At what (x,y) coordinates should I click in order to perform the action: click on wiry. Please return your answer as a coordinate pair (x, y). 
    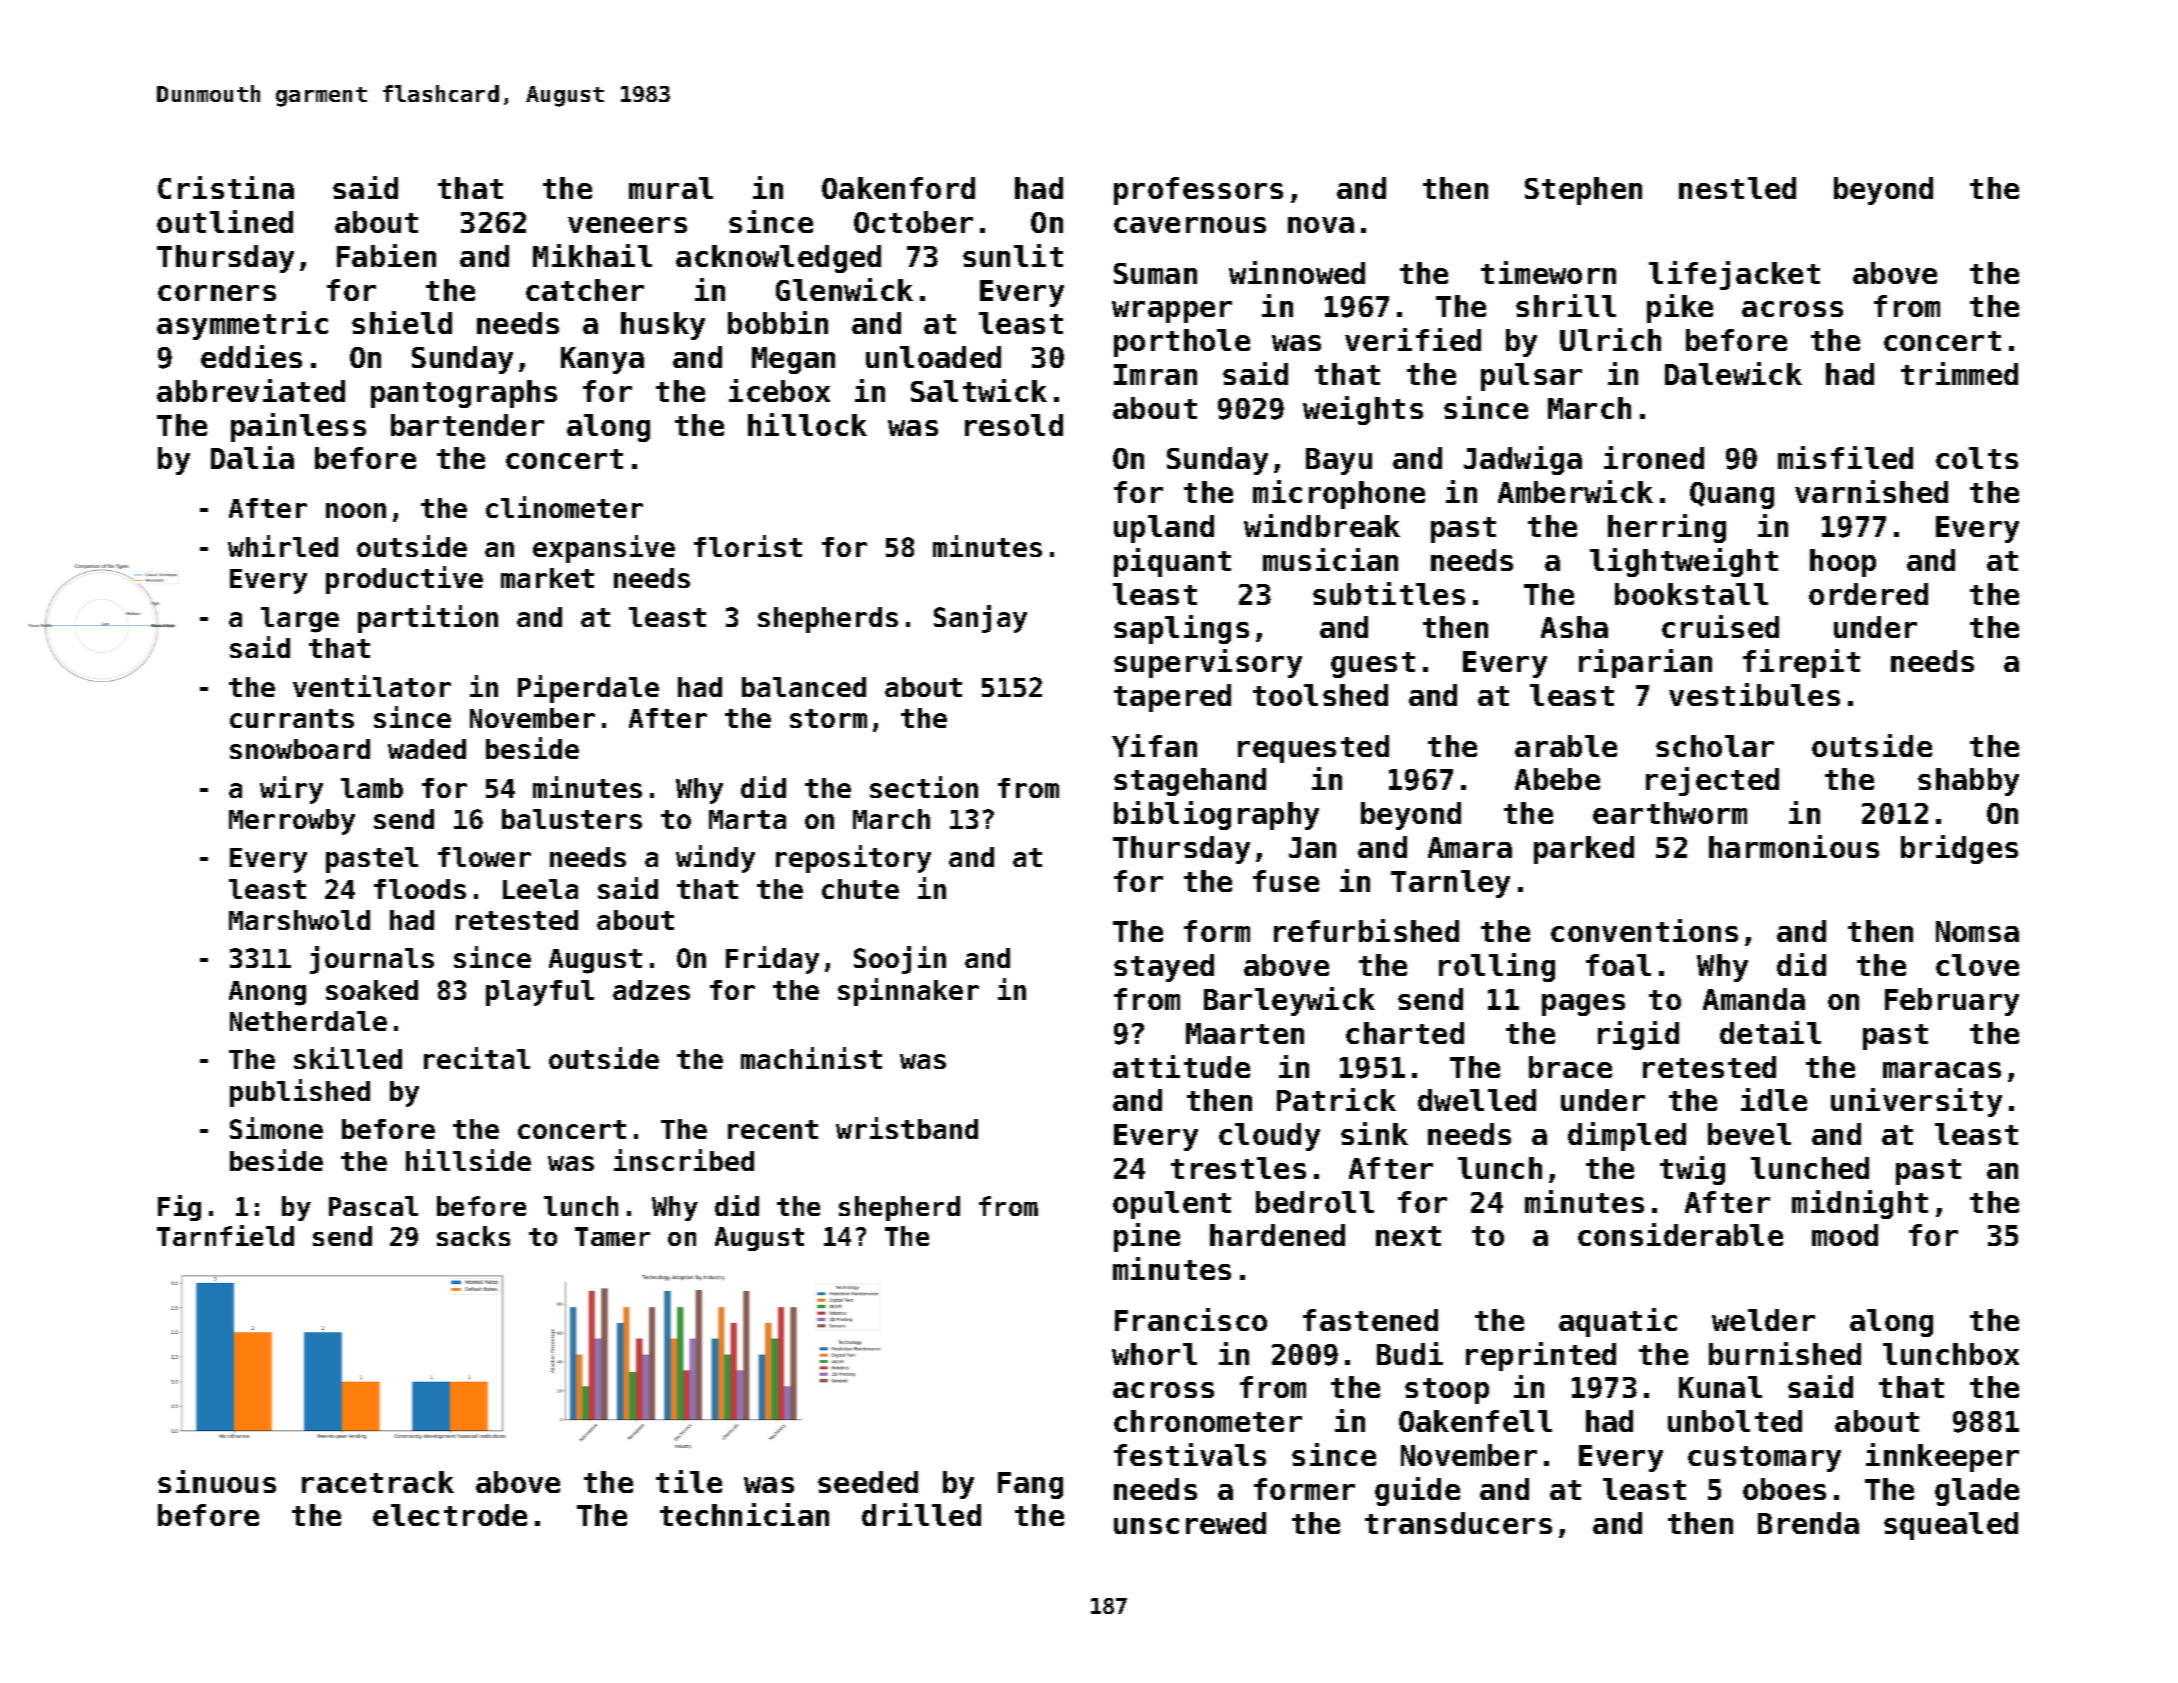
    Looking at the image, I should click on (291, 790).
